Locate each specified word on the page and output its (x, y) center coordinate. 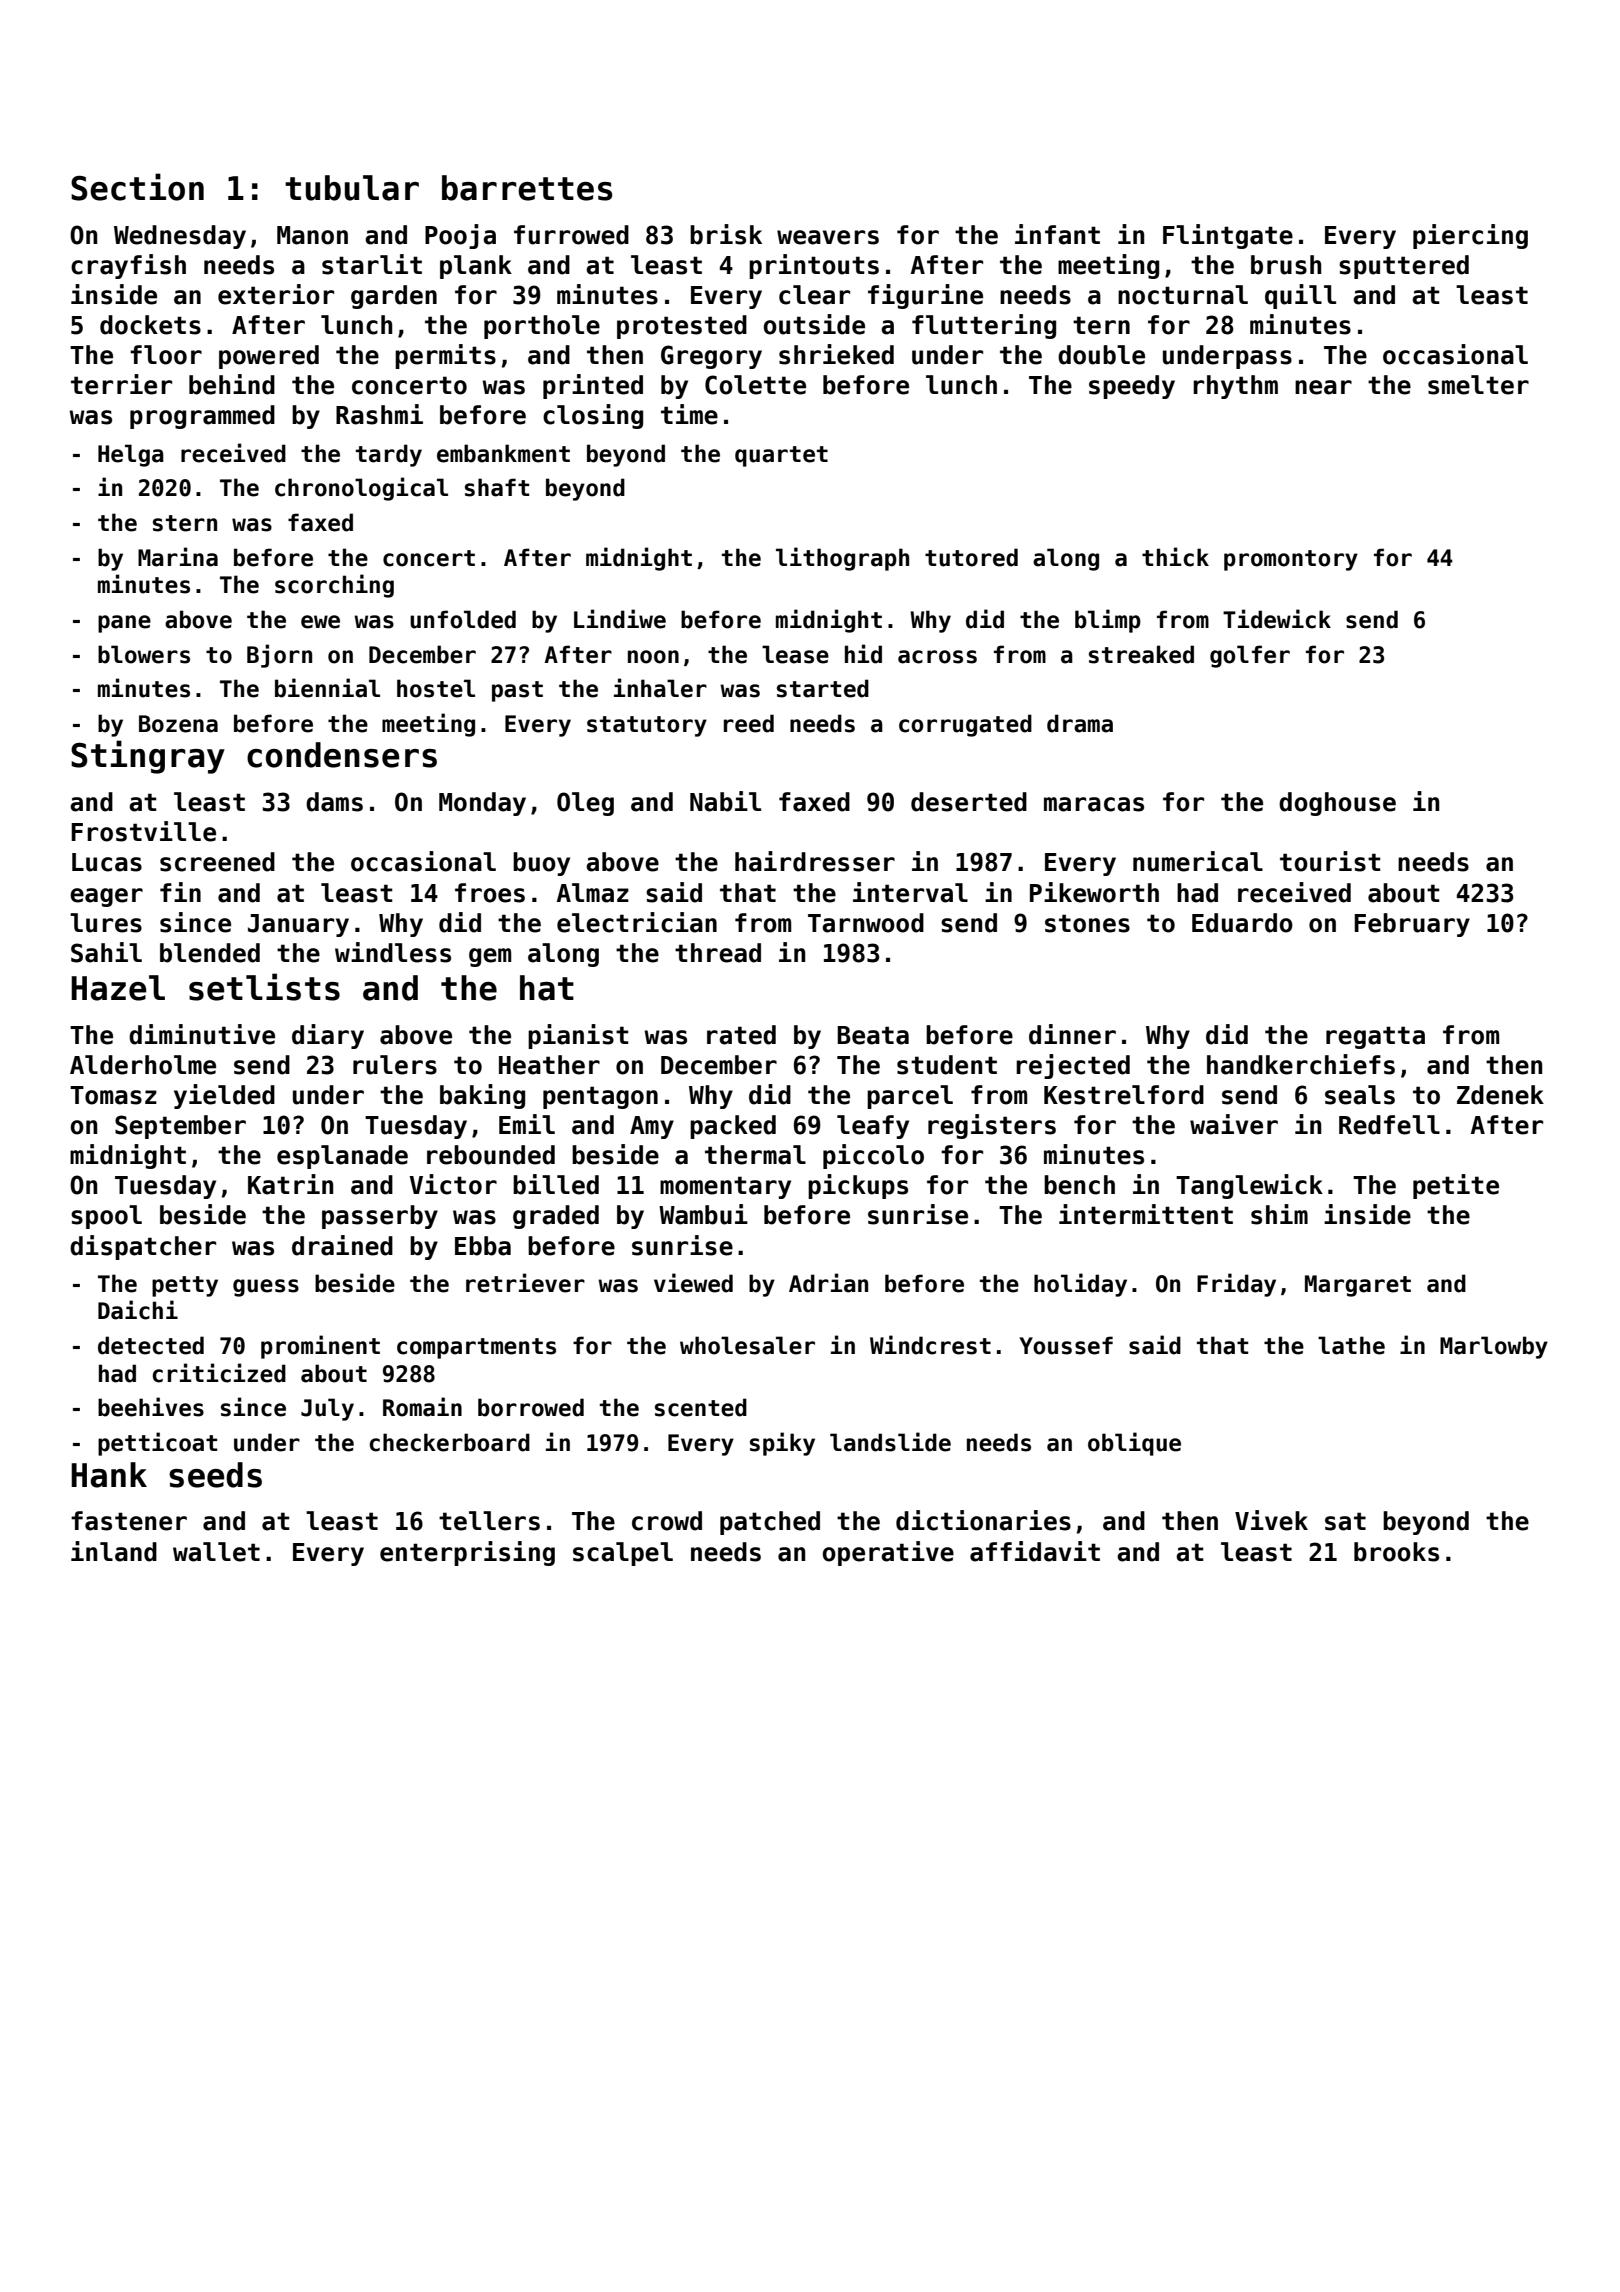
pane (124, 624)
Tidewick (1277, 619)
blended (210, 953)
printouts (814, 266)
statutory (647, 726)
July (327, 1409)
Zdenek (1500, 1095)
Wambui (703, 1214)
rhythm (1235, 387)
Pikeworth (1094, 892)
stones (1087, 923)
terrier (121, 384)
